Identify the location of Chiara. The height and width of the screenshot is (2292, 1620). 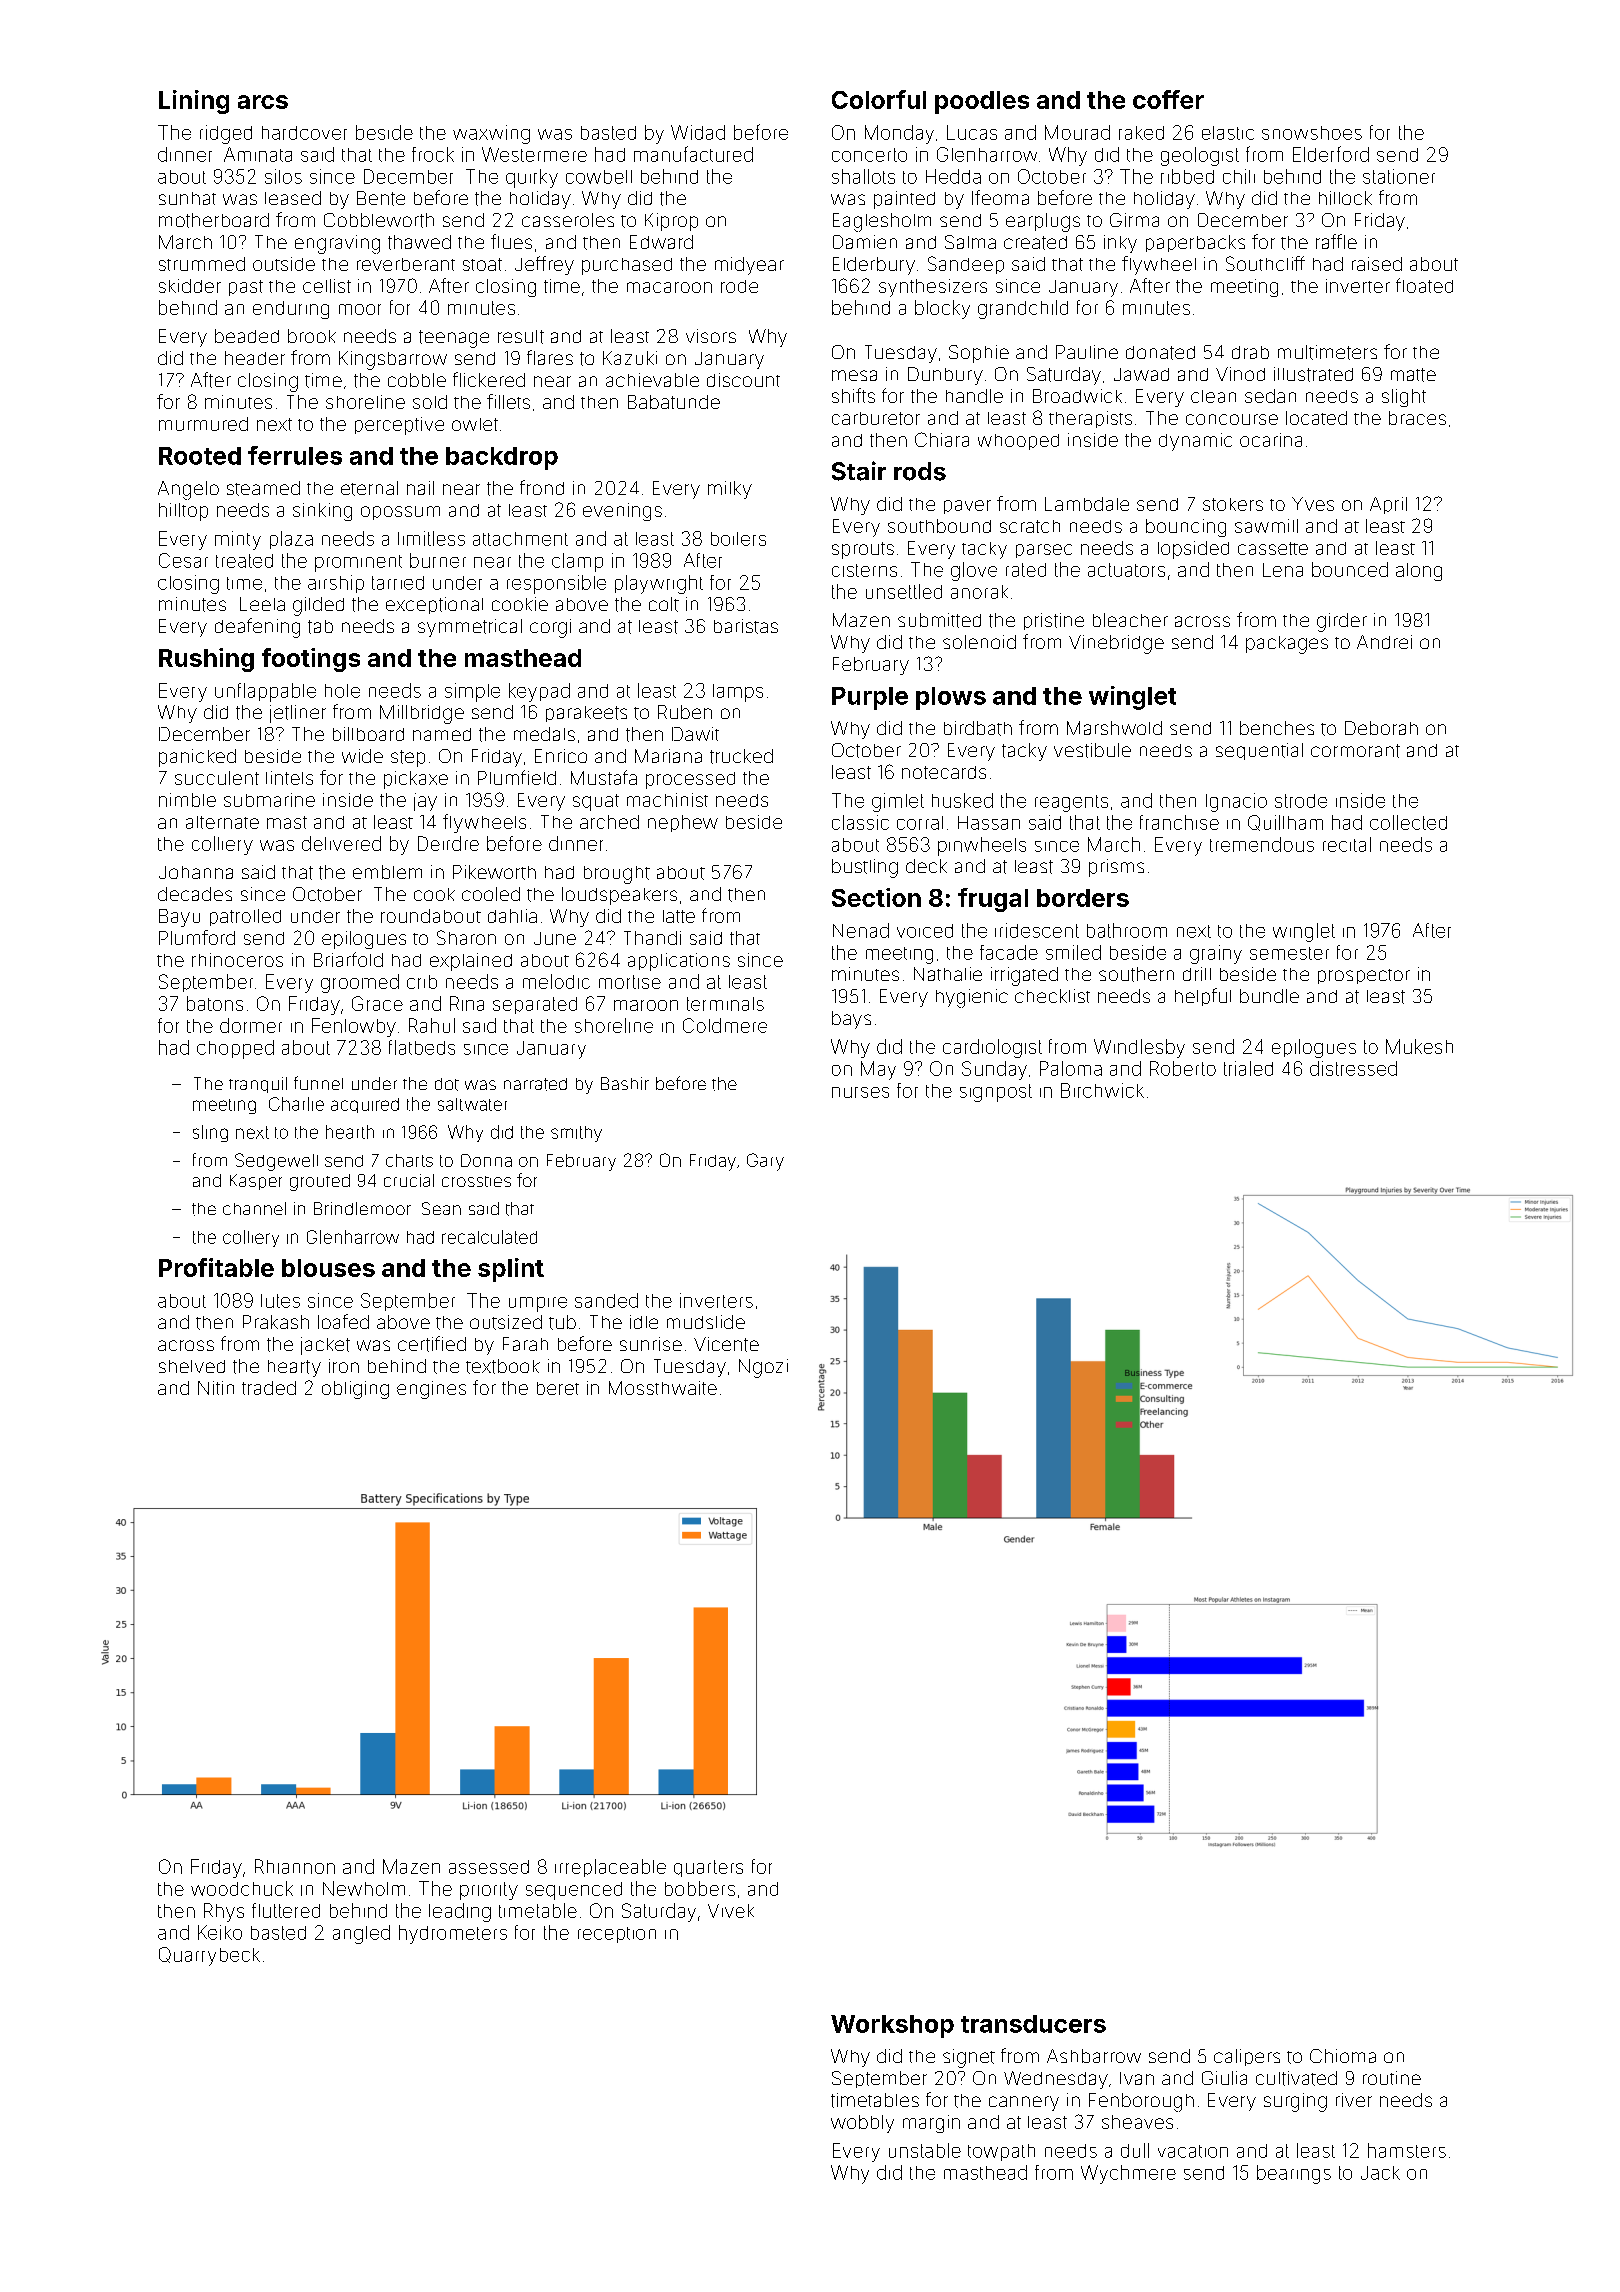
(942, 439).
